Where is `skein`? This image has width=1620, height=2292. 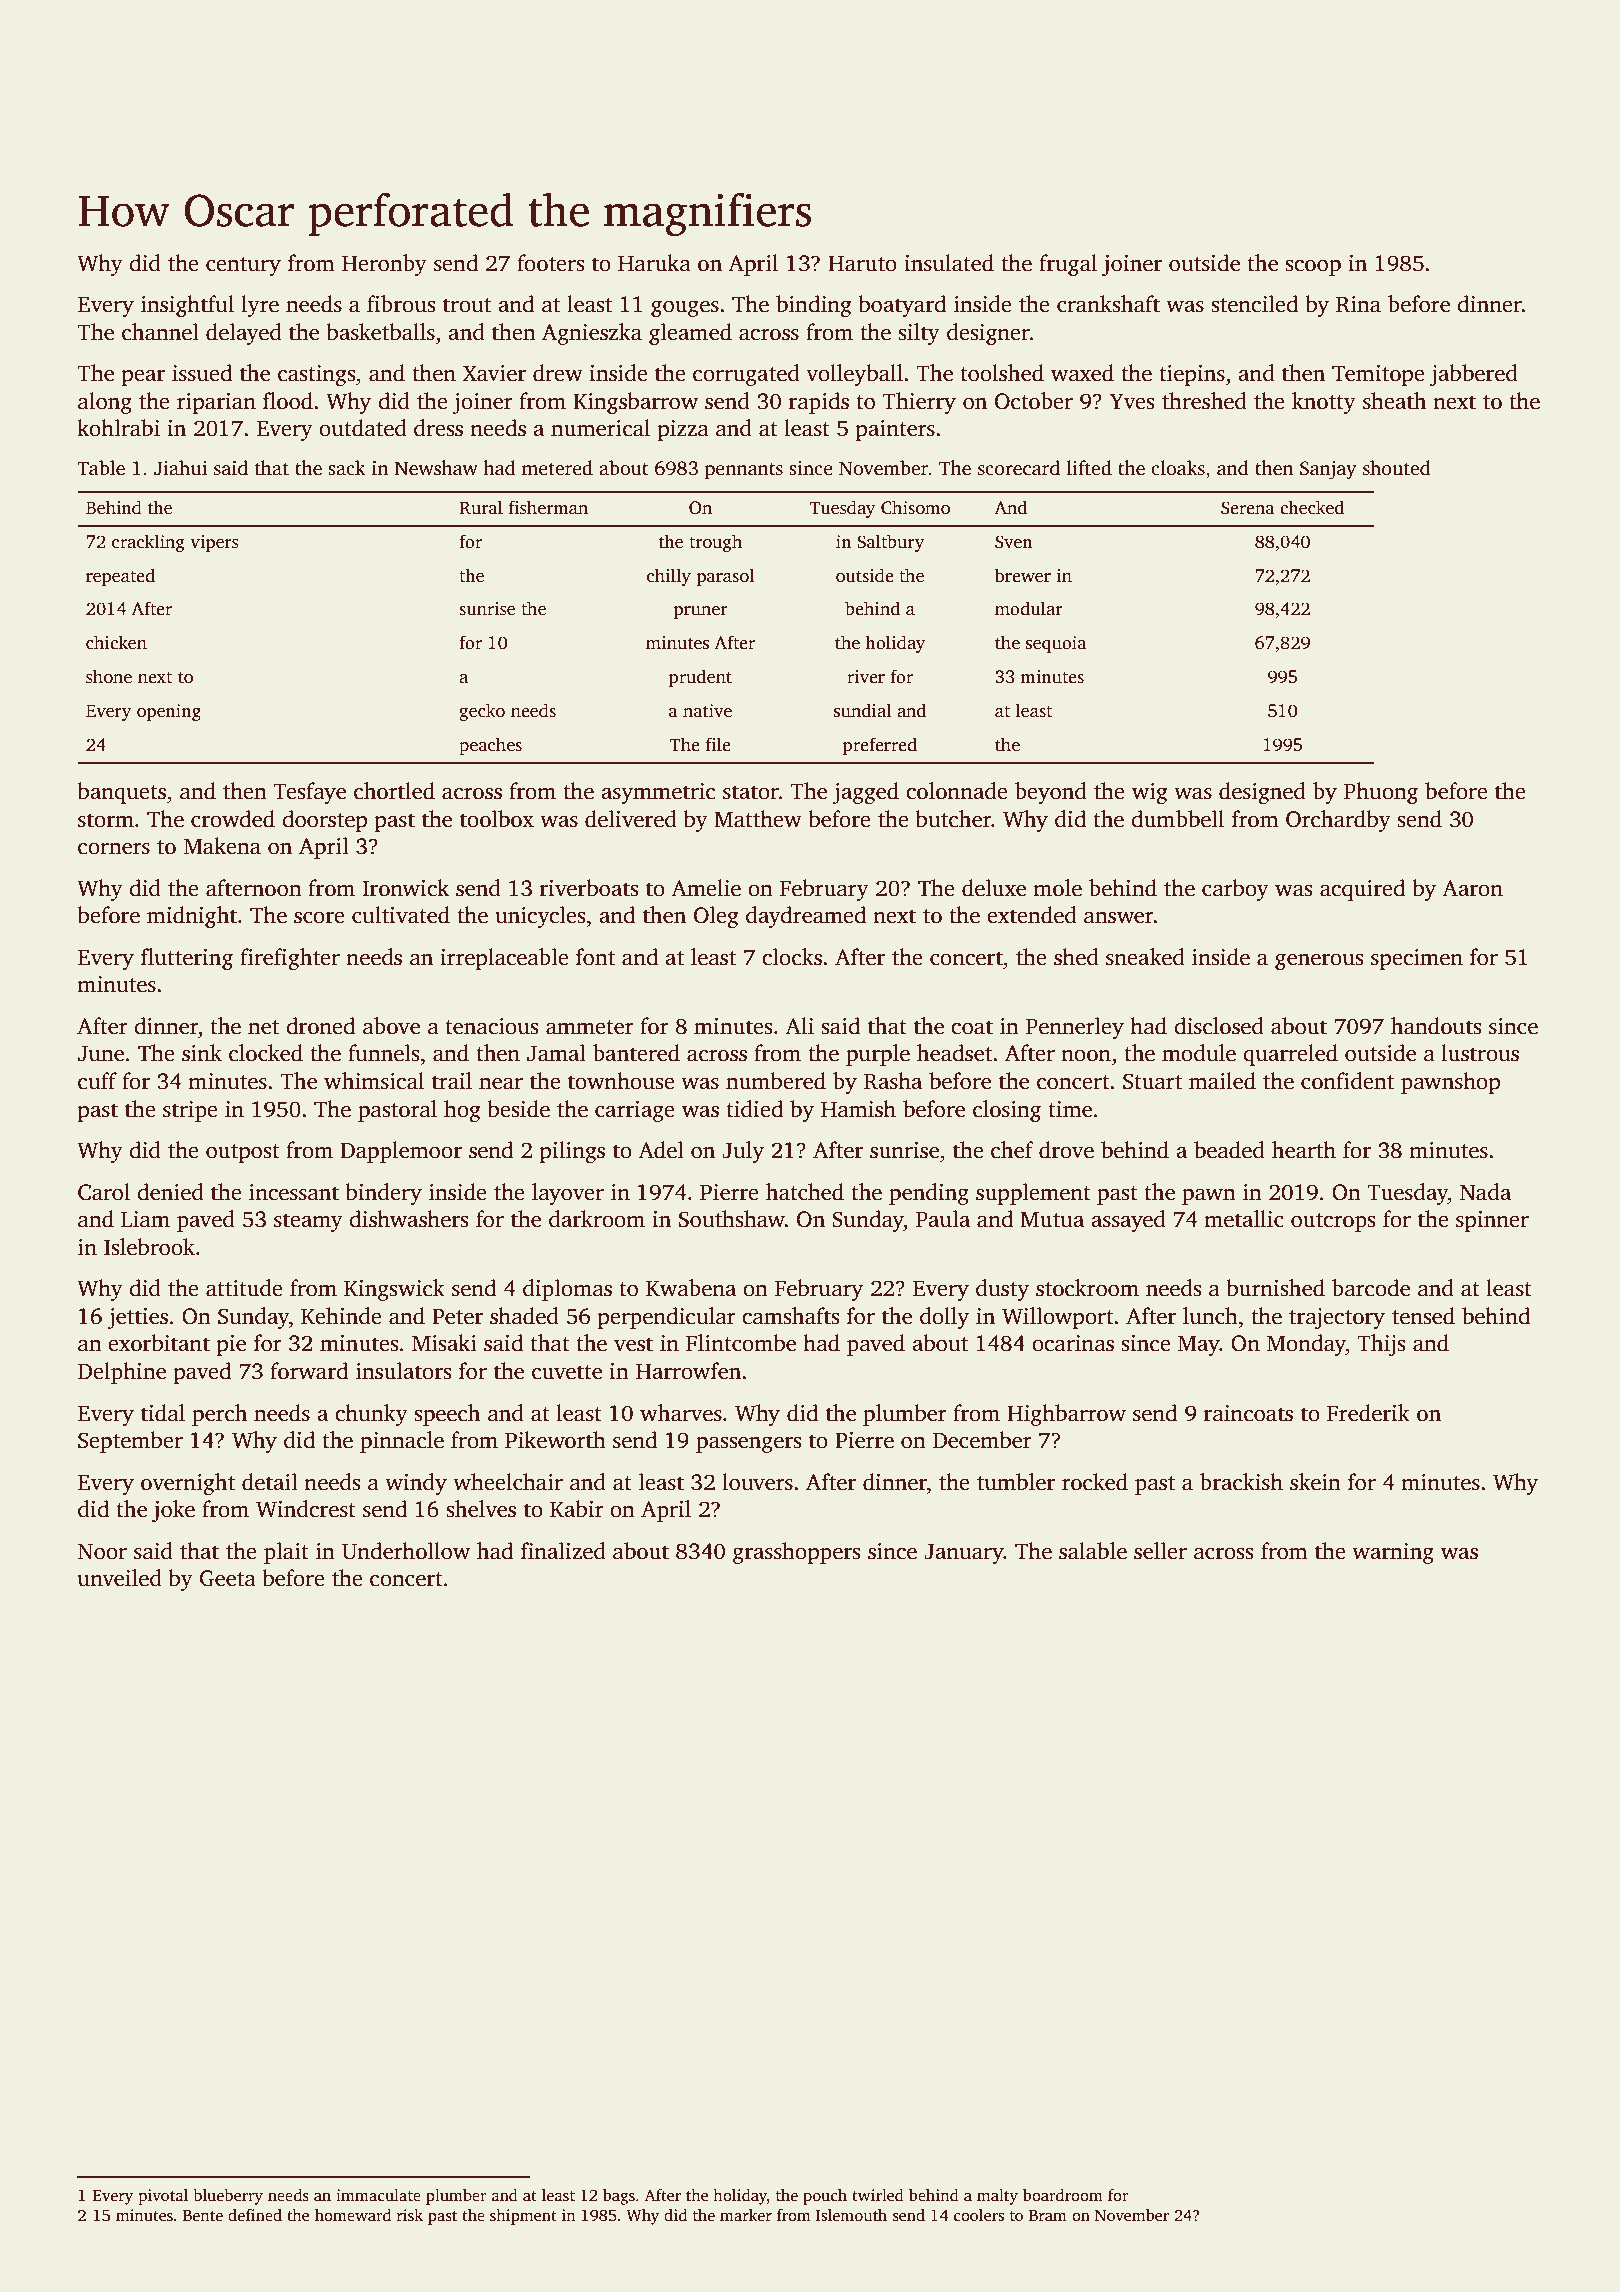
skein is located at coordinates (1315, 1482).
